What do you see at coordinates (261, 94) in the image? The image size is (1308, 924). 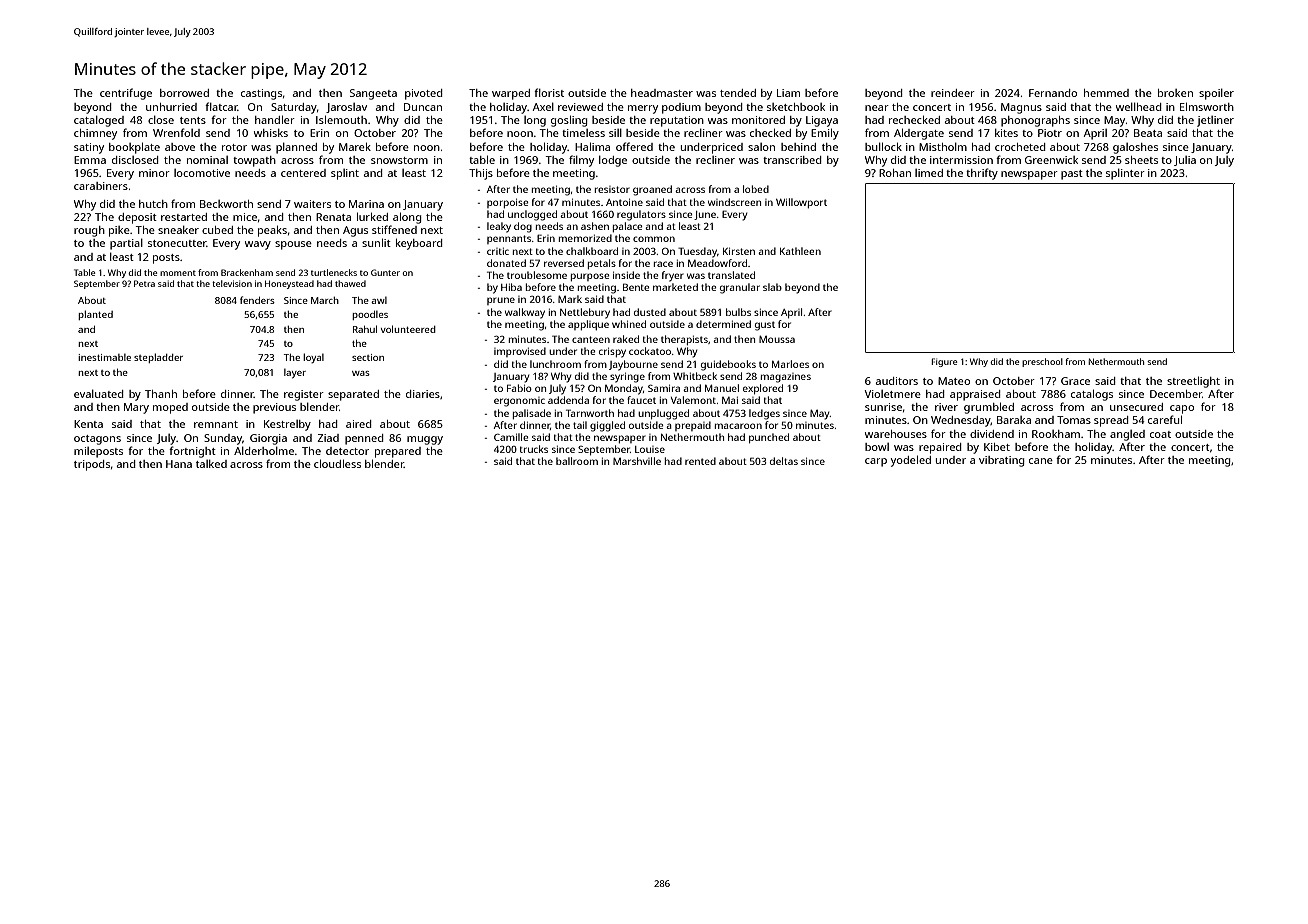 I see `castings` at bounding box center [261, 94].
